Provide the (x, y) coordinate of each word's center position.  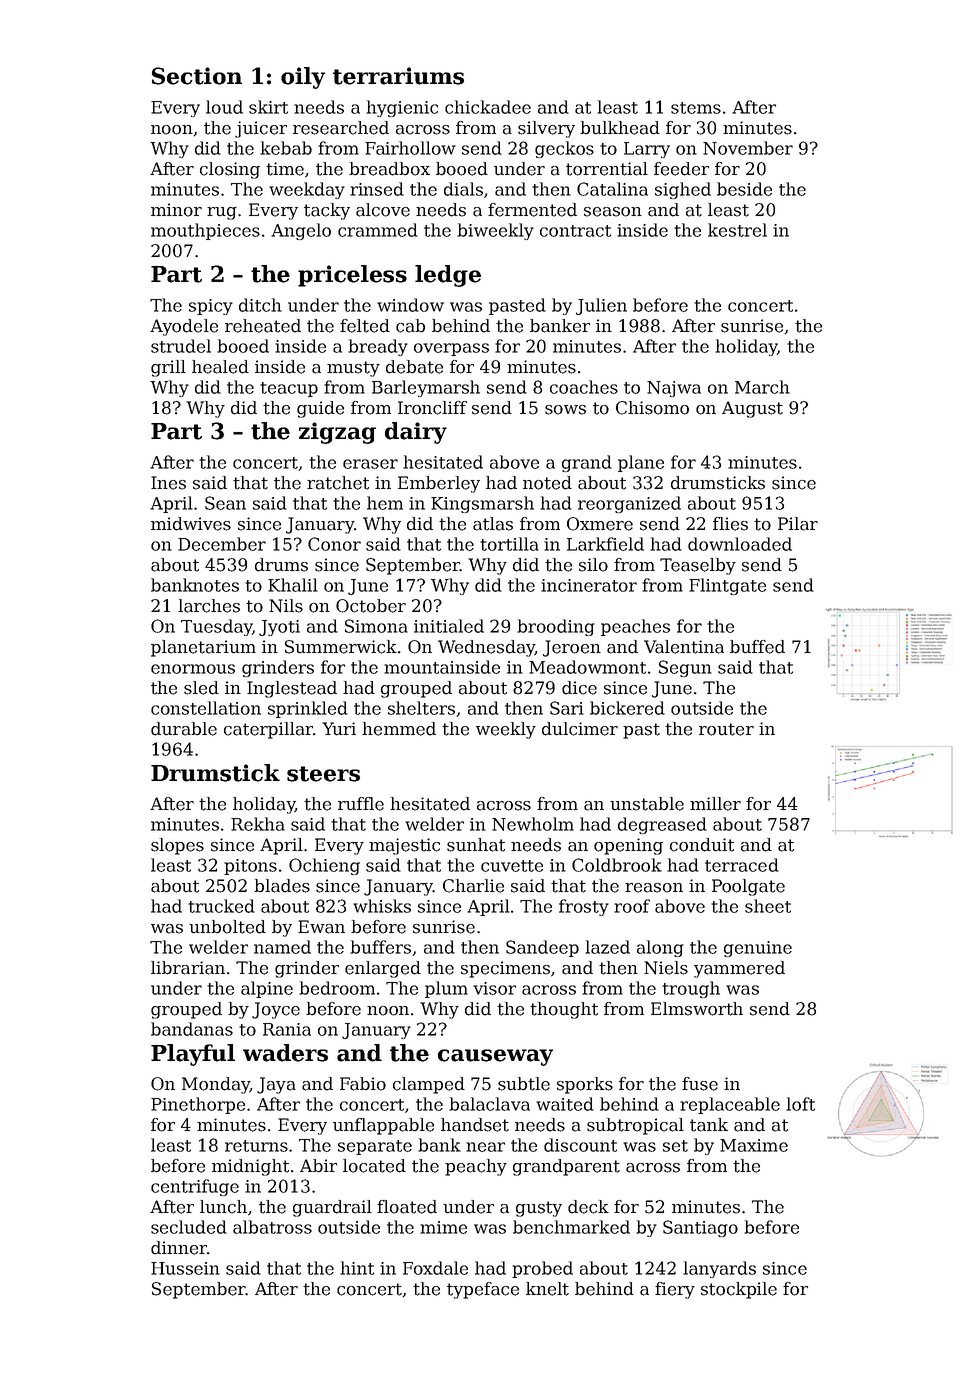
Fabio (363, 1084)
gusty (539, 1209)
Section (197, 76)
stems (696, 108)
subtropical (635, 1126)
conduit (702, 845)
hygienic (402, 108)
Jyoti (279, 628)
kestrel (737, 230)
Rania (287, 1029)
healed (220, 367)
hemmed (399, 729)
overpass (451, 349)
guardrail (332, 1208)
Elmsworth (697, 1009)
